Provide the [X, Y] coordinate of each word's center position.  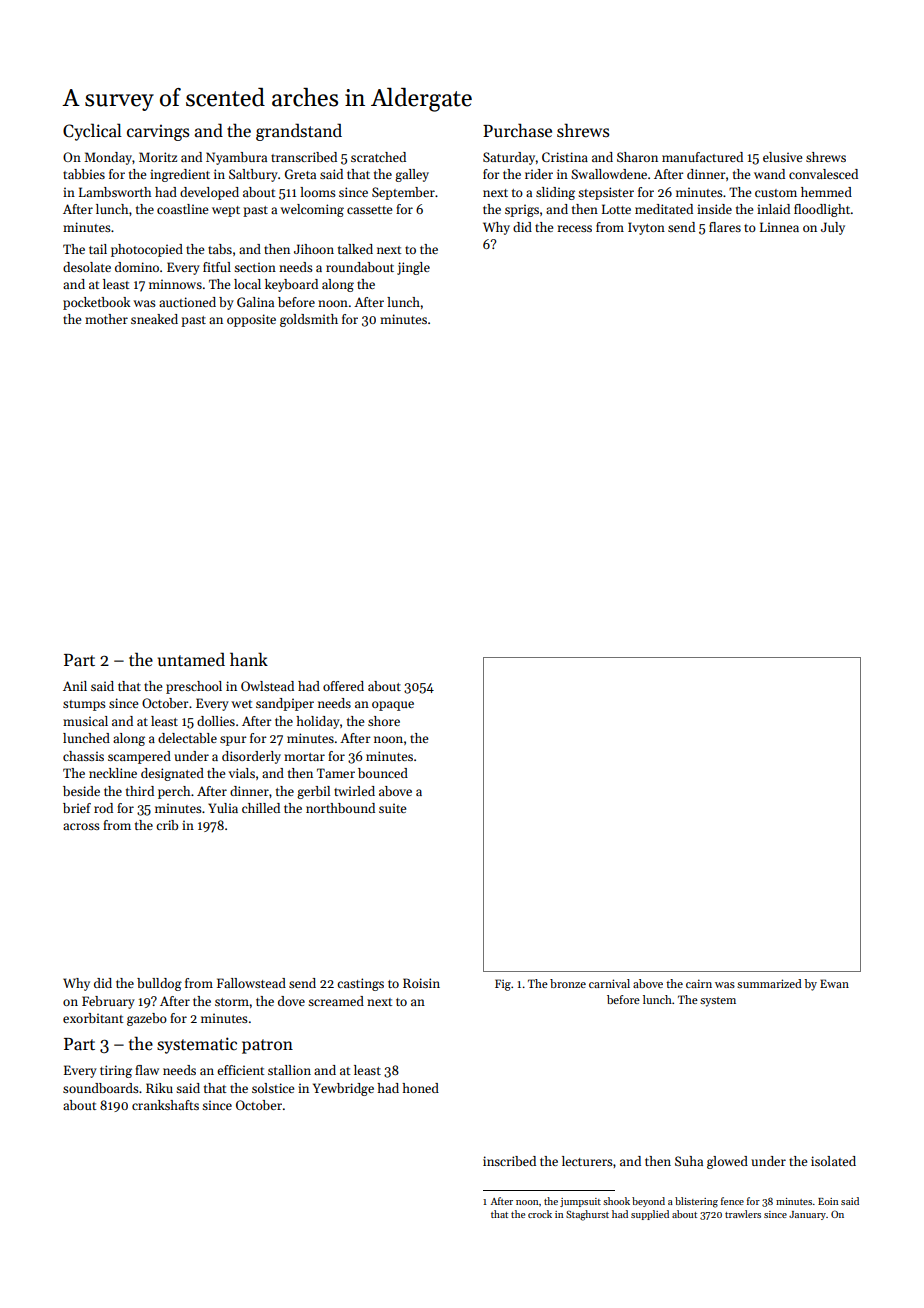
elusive [782, 157]
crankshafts [165, 1105]
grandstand [299, 132]
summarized [769, 983]
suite [392, 808]
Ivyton [646, 228]
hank [249, 659]
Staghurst [587, 1215]
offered [343, 686]
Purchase [517, 130]
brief [77, 808]
